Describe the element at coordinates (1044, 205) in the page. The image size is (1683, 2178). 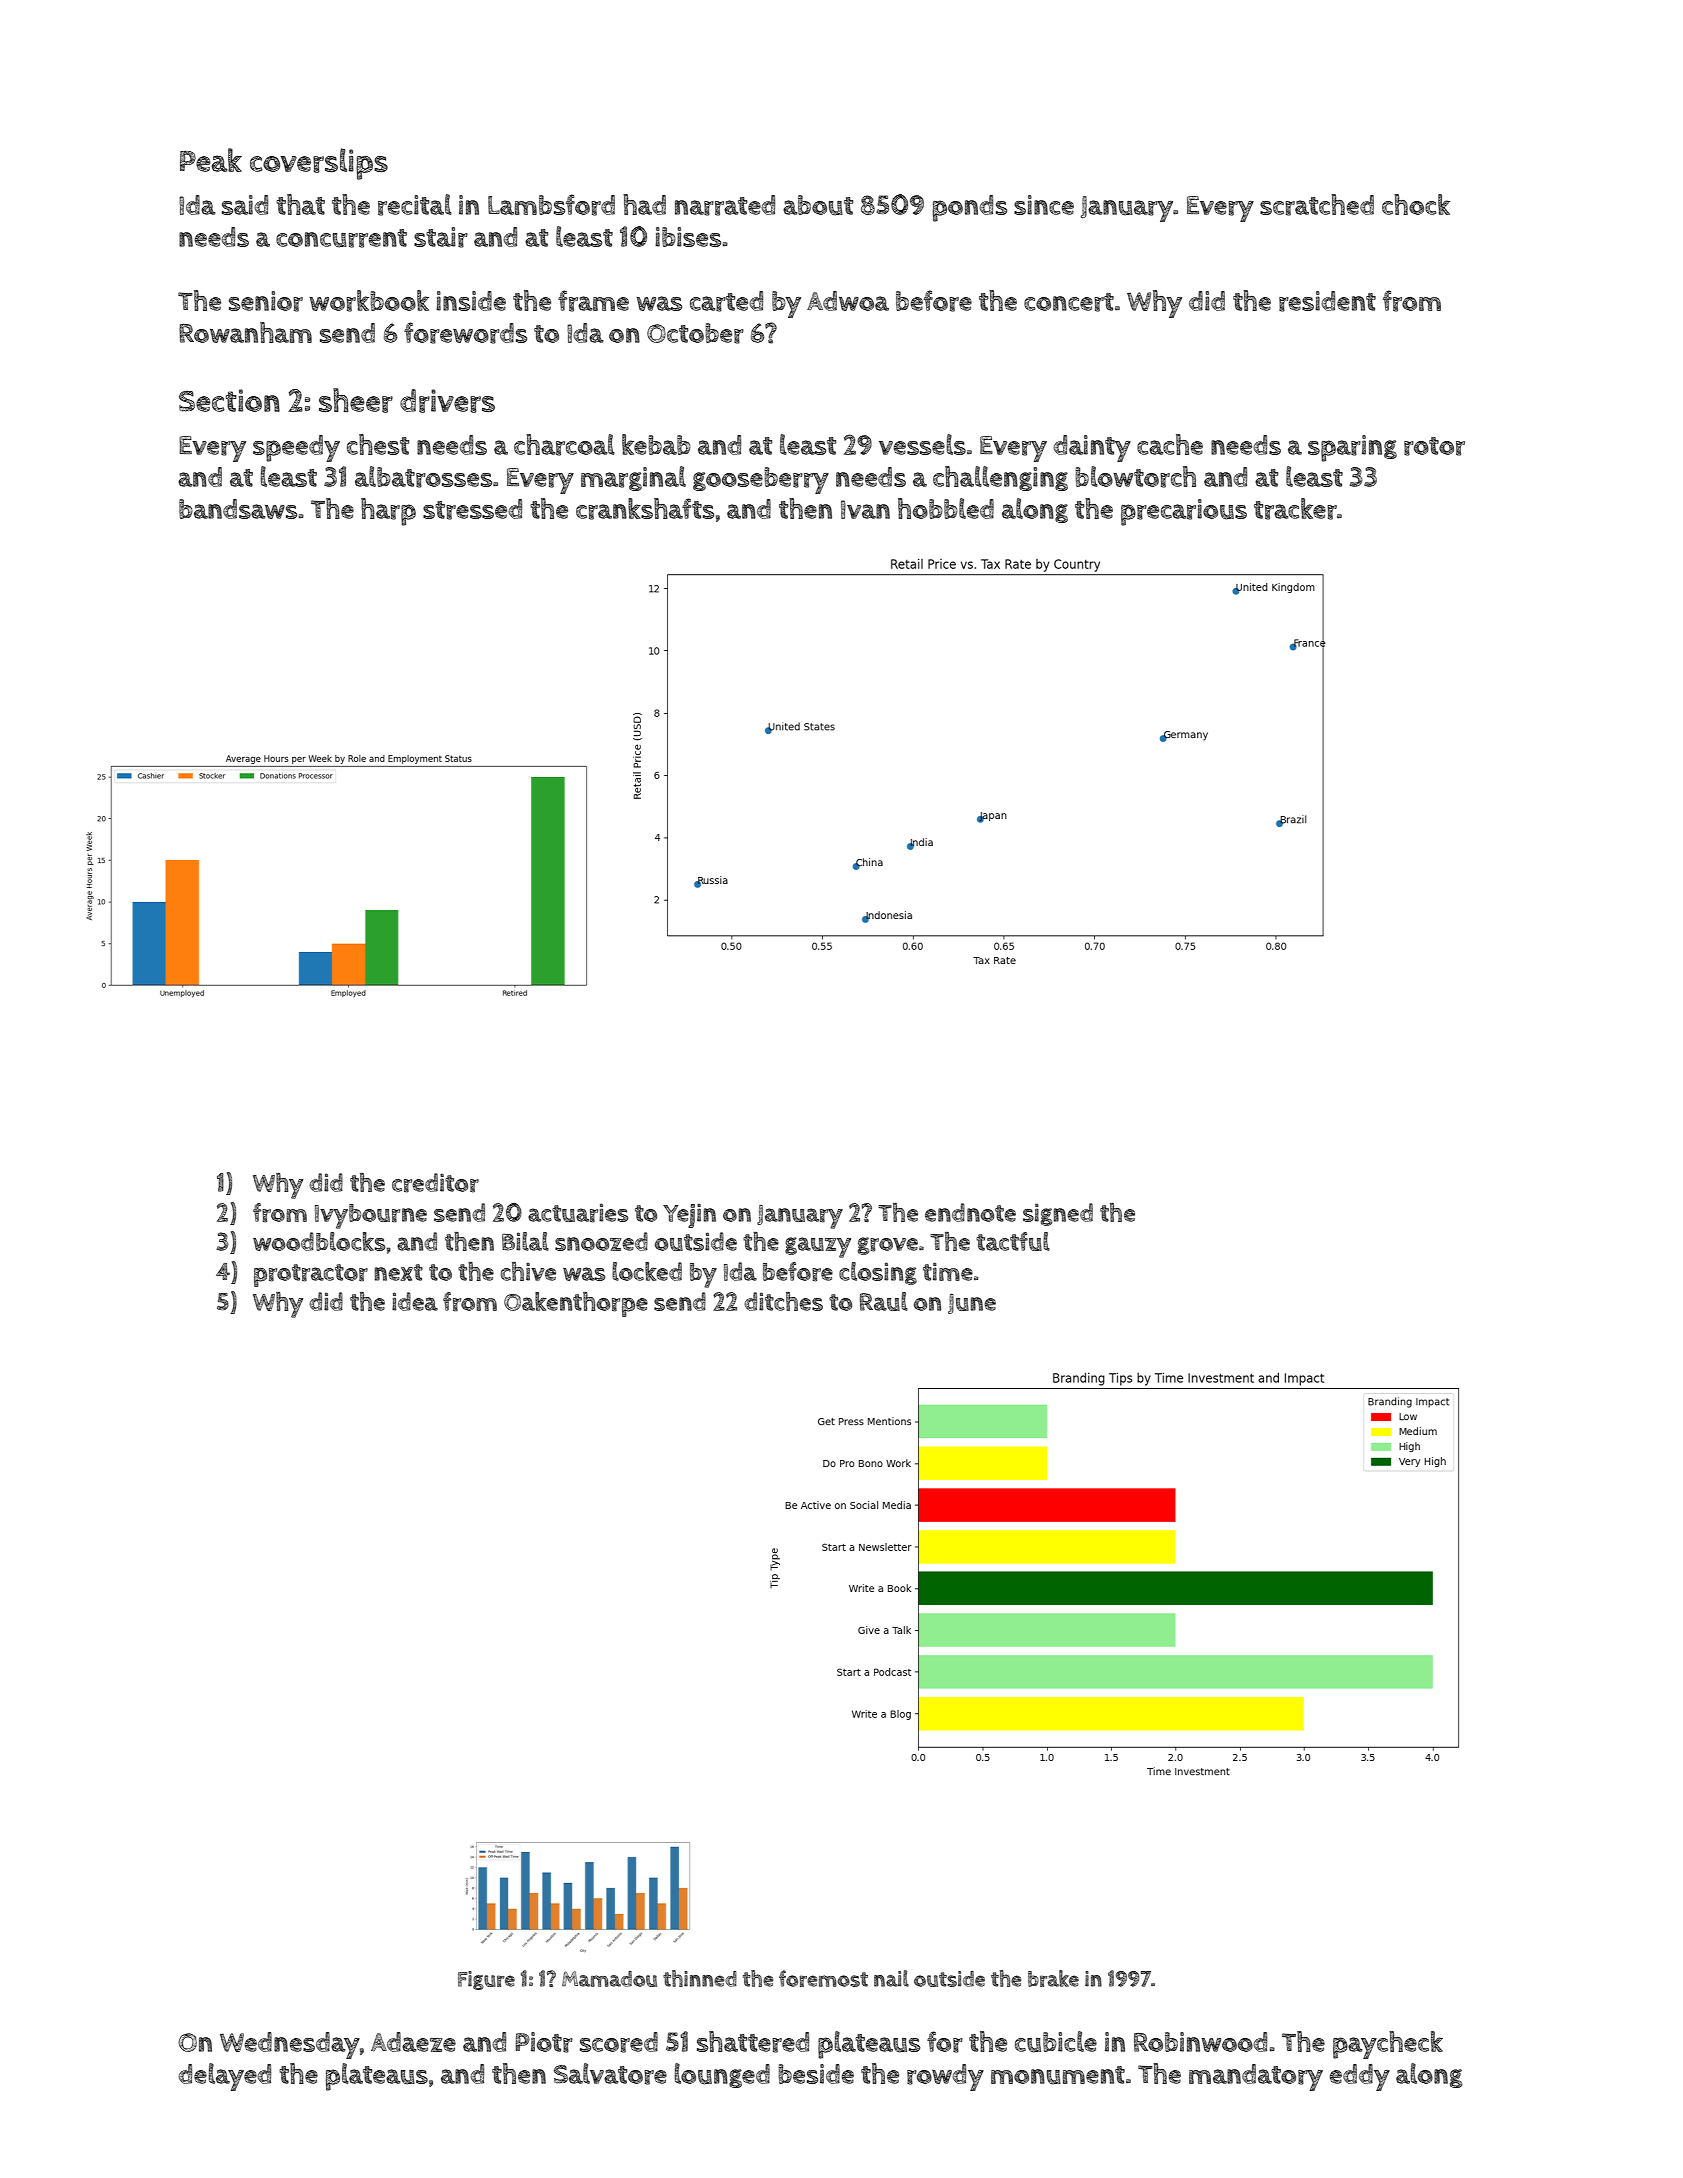
I see `since` at that location.
